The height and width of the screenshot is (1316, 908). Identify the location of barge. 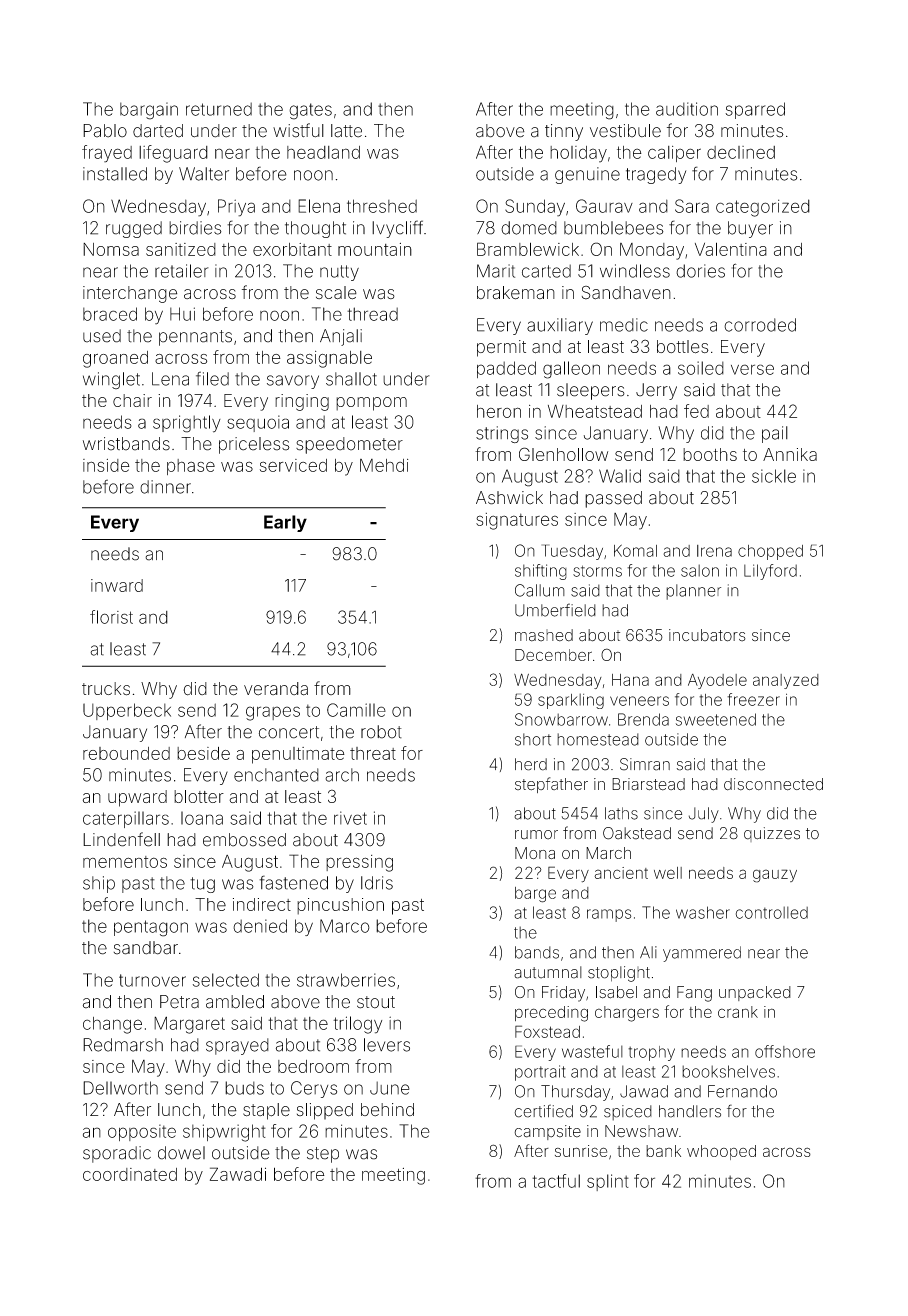
(535, 895).
